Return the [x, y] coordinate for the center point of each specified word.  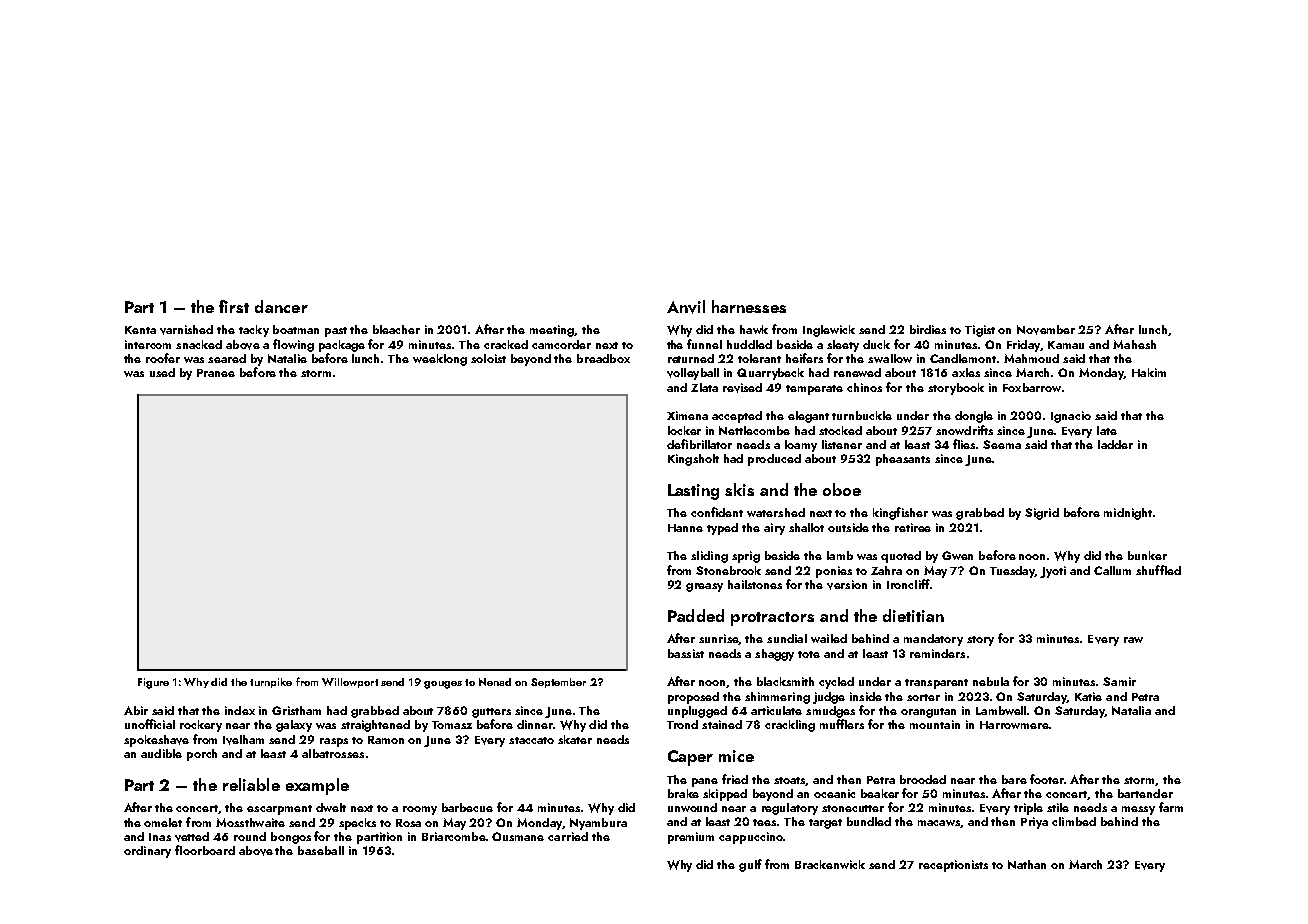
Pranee [216, 373]
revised [742, 388]
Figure [153, 683]
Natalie [287, 358]
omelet [163, 822]
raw [1133, 640]
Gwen [957, 555]
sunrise [719, 639]
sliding [709, 557]
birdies [928, 329]
